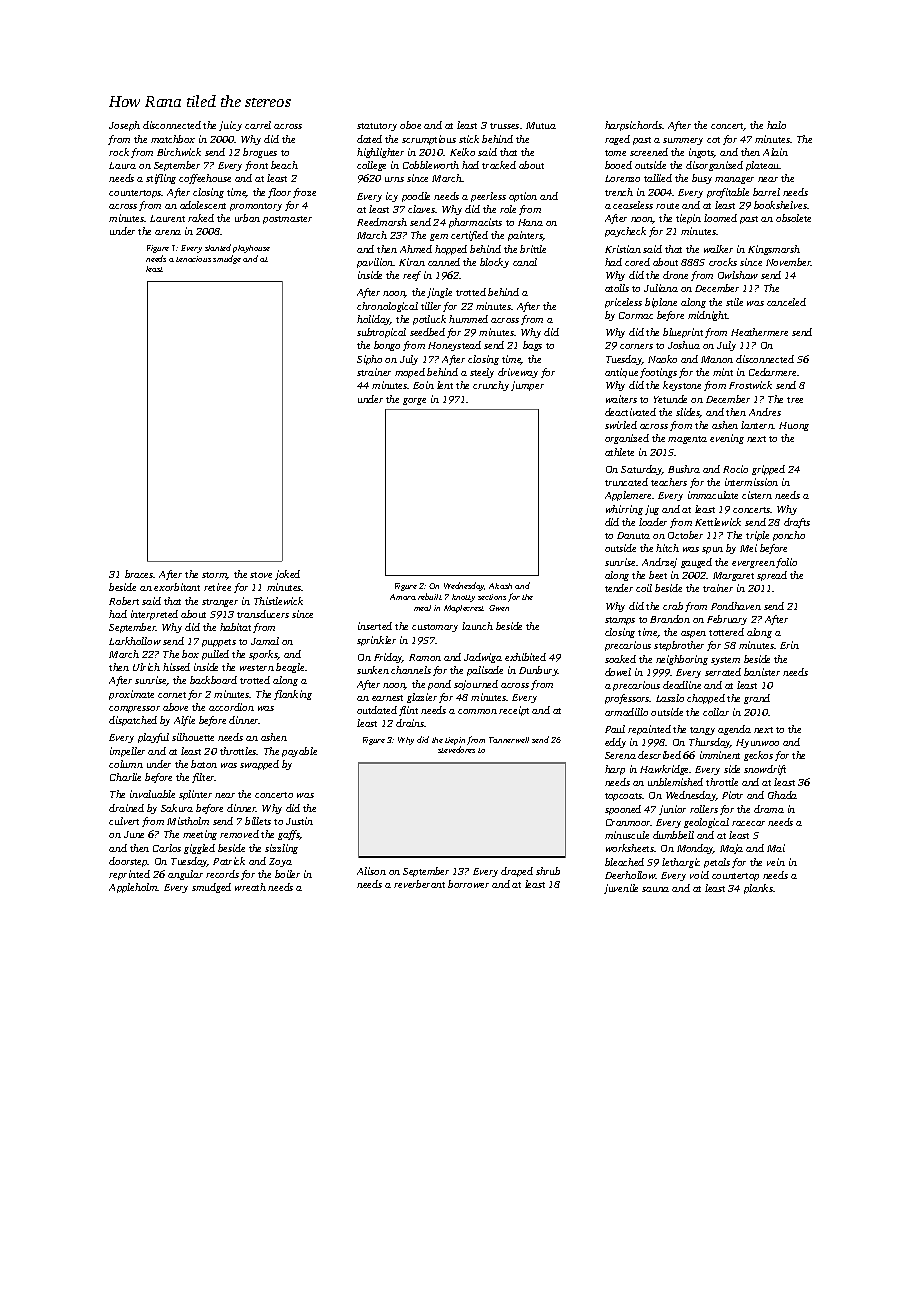 This screenshot has height=1308, width=924. I want to click on tenacious, so click(193, 259).
